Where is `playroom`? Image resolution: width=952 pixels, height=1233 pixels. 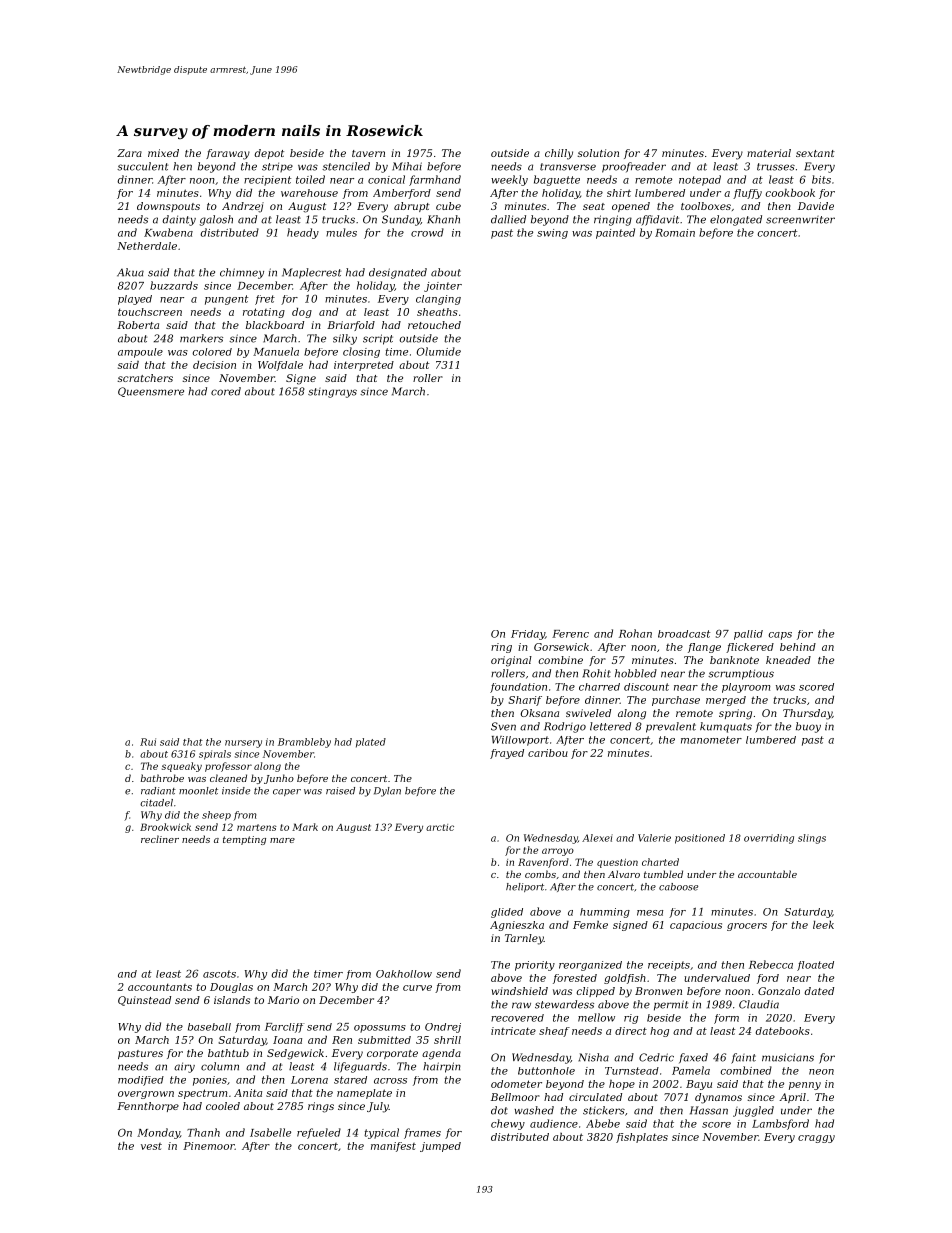
playroom is located at coordinates (746, 688).
